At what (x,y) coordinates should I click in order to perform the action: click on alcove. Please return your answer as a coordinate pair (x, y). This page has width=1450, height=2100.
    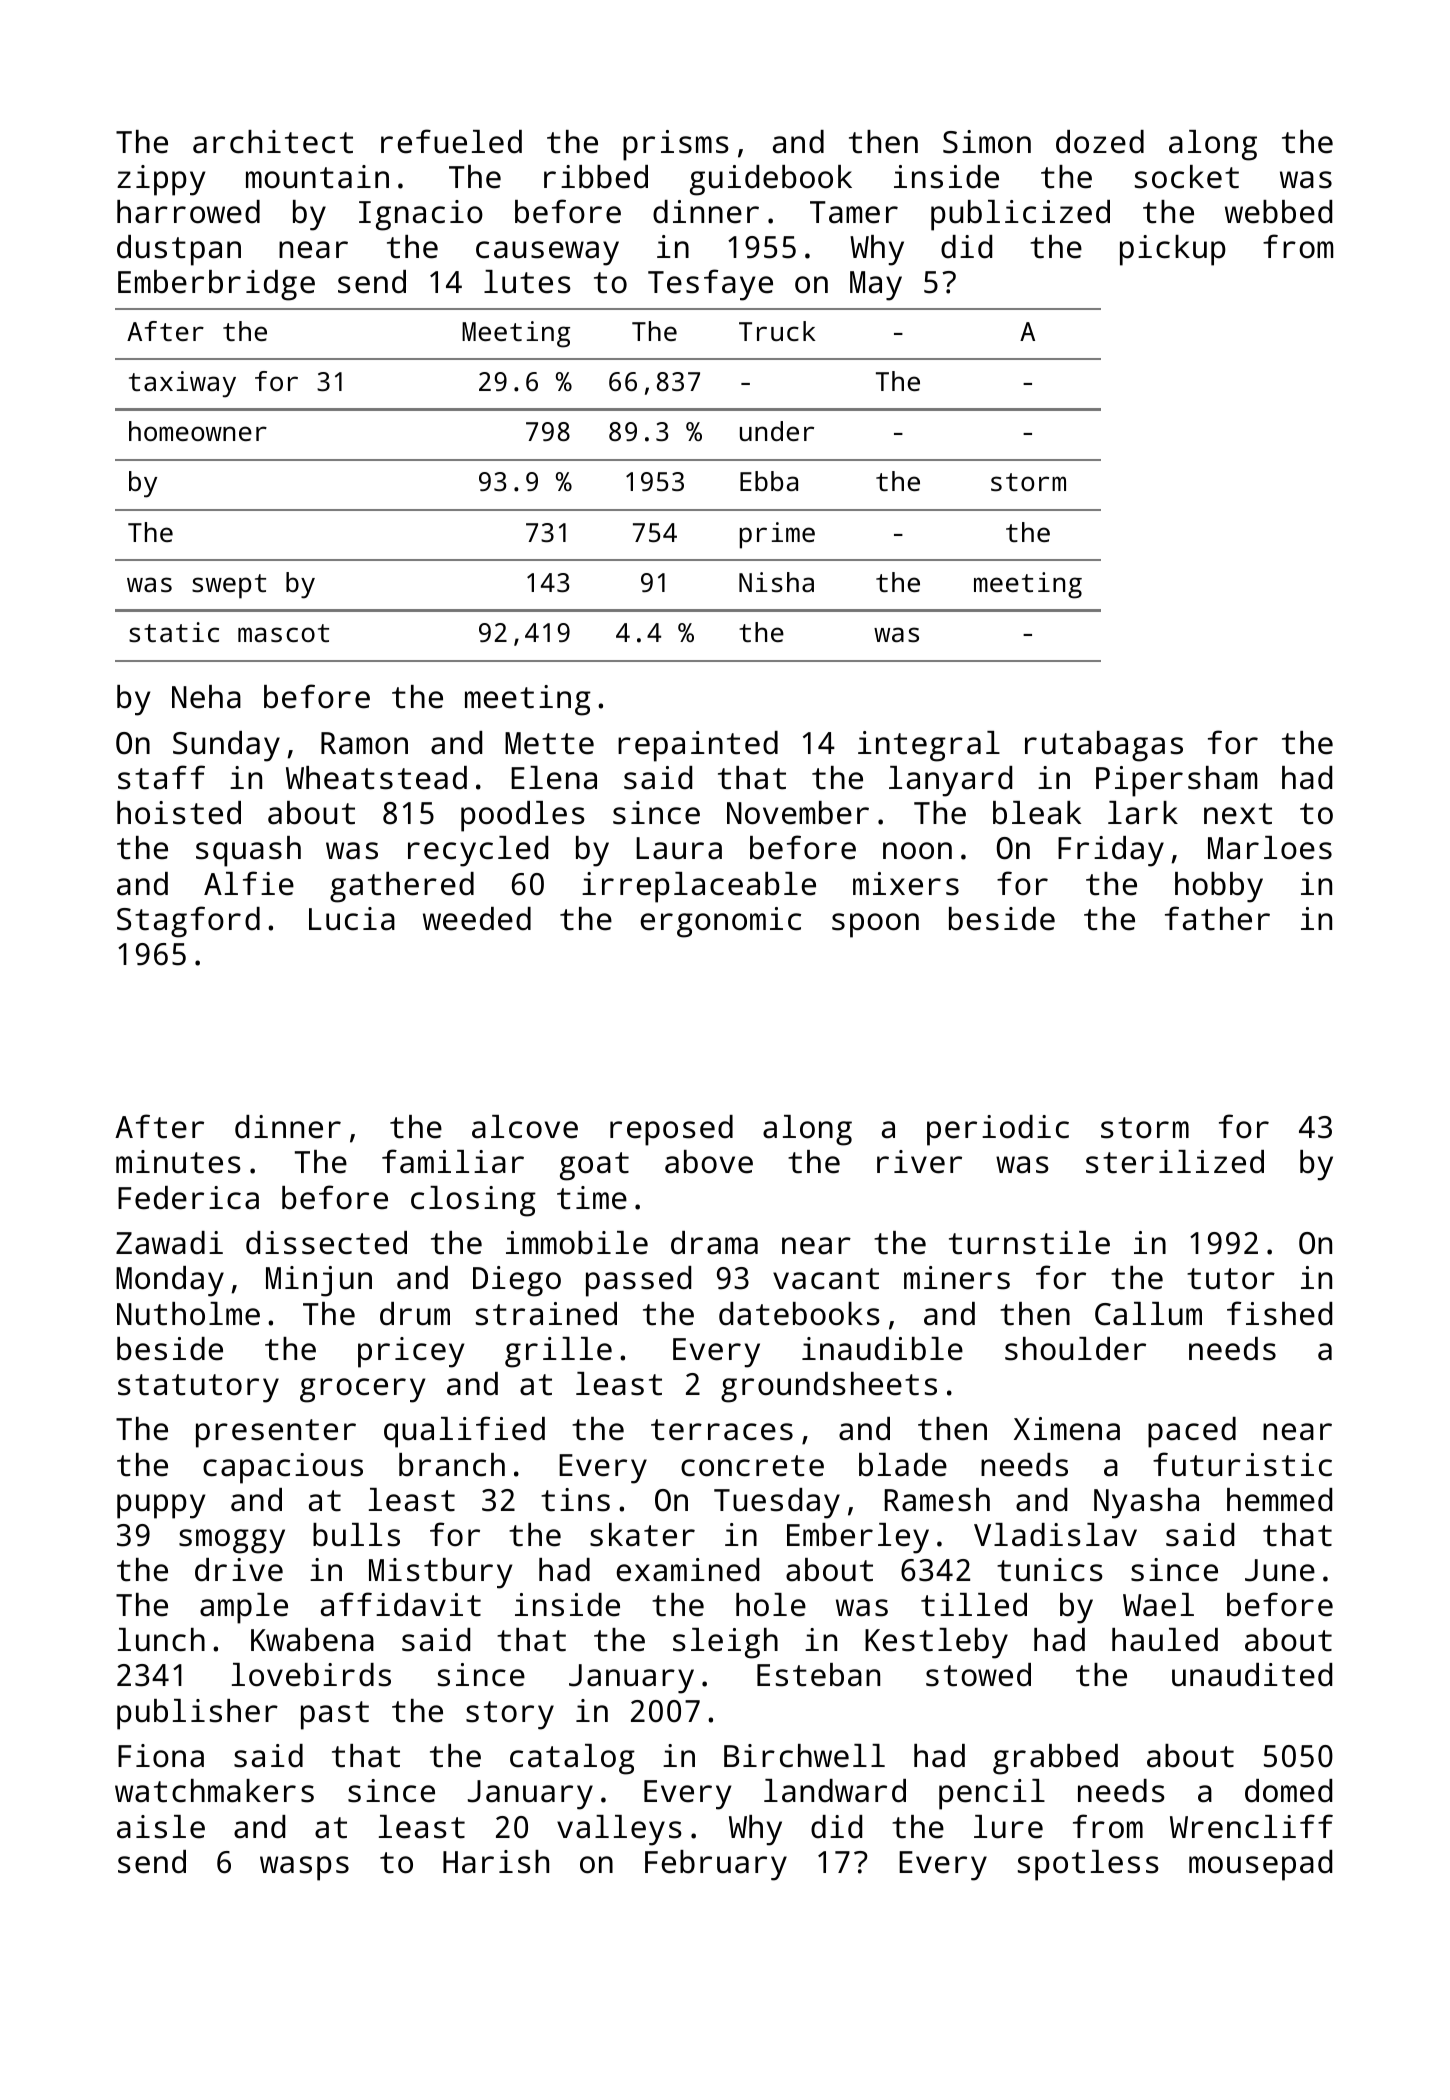
    Looking at the image, I should click on (525, 1127).
